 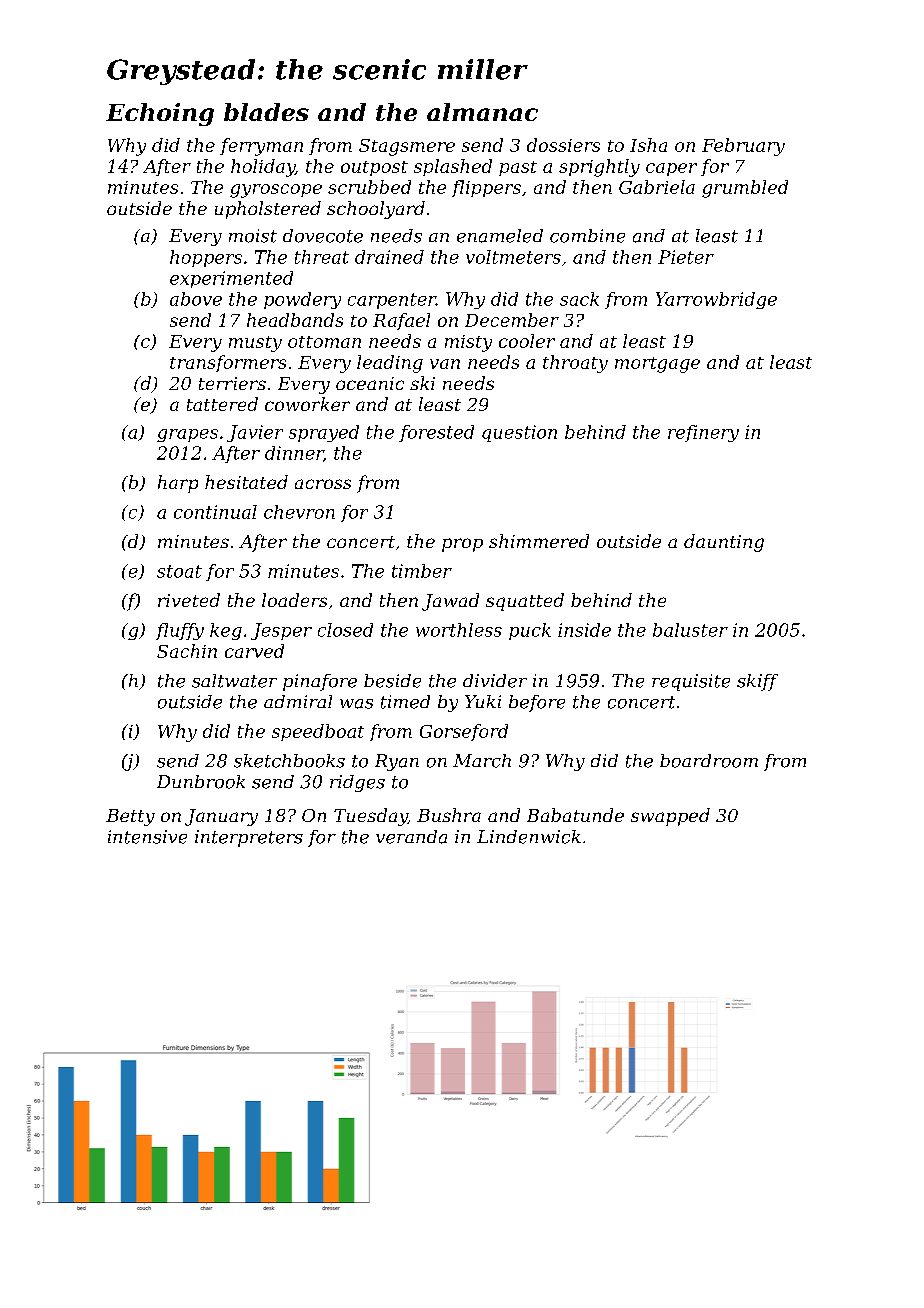 I want to click on blades, so click(x=266, y=112).
